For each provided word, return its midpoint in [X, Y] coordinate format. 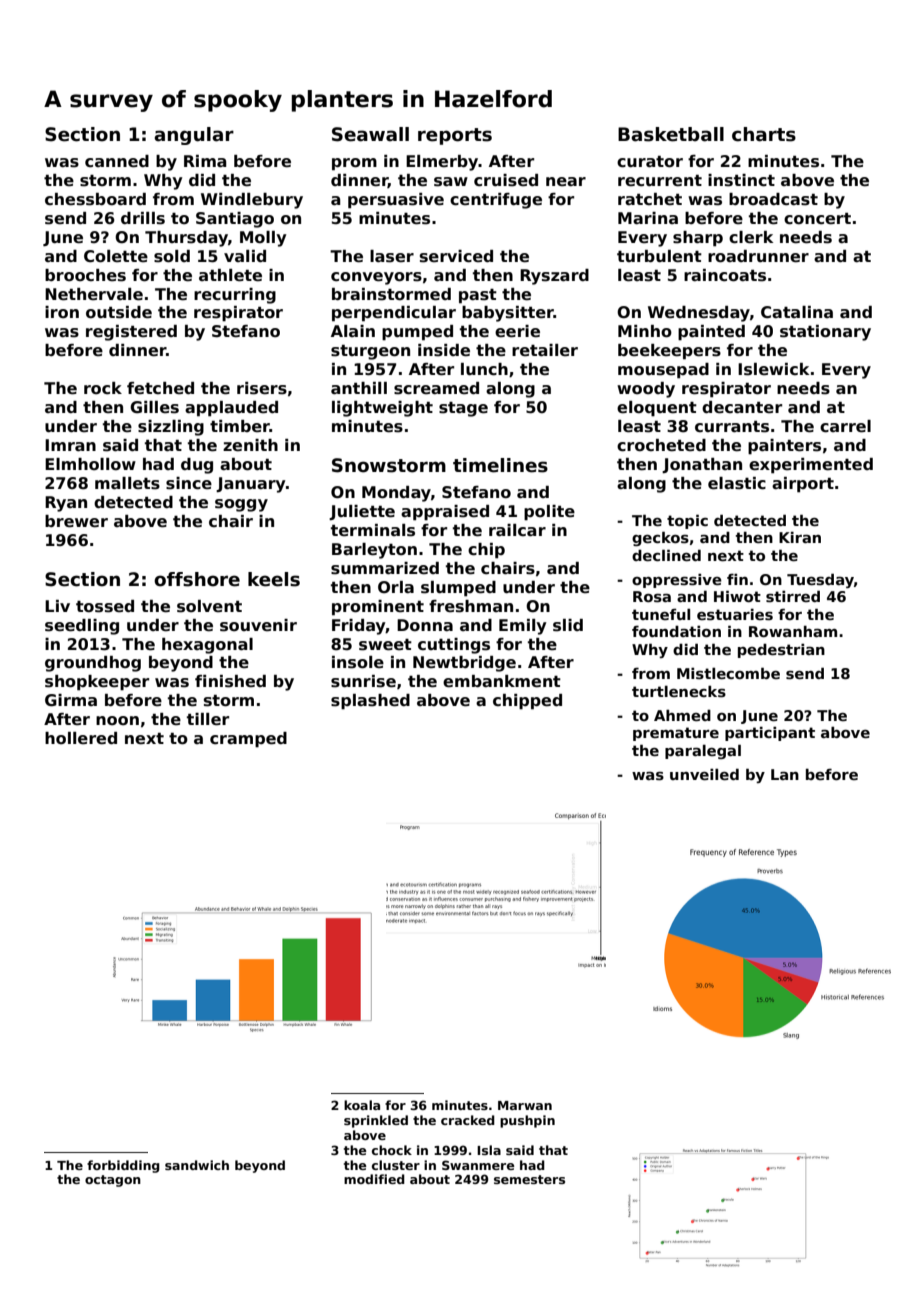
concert [817, 219]
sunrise [363, 681]
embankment [502, 681]
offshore [197, 579]
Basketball [671, 134]
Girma [71, 700]
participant [770, 734]
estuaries [735, 615]
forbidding [123, 1166]
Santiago [235, 220]
